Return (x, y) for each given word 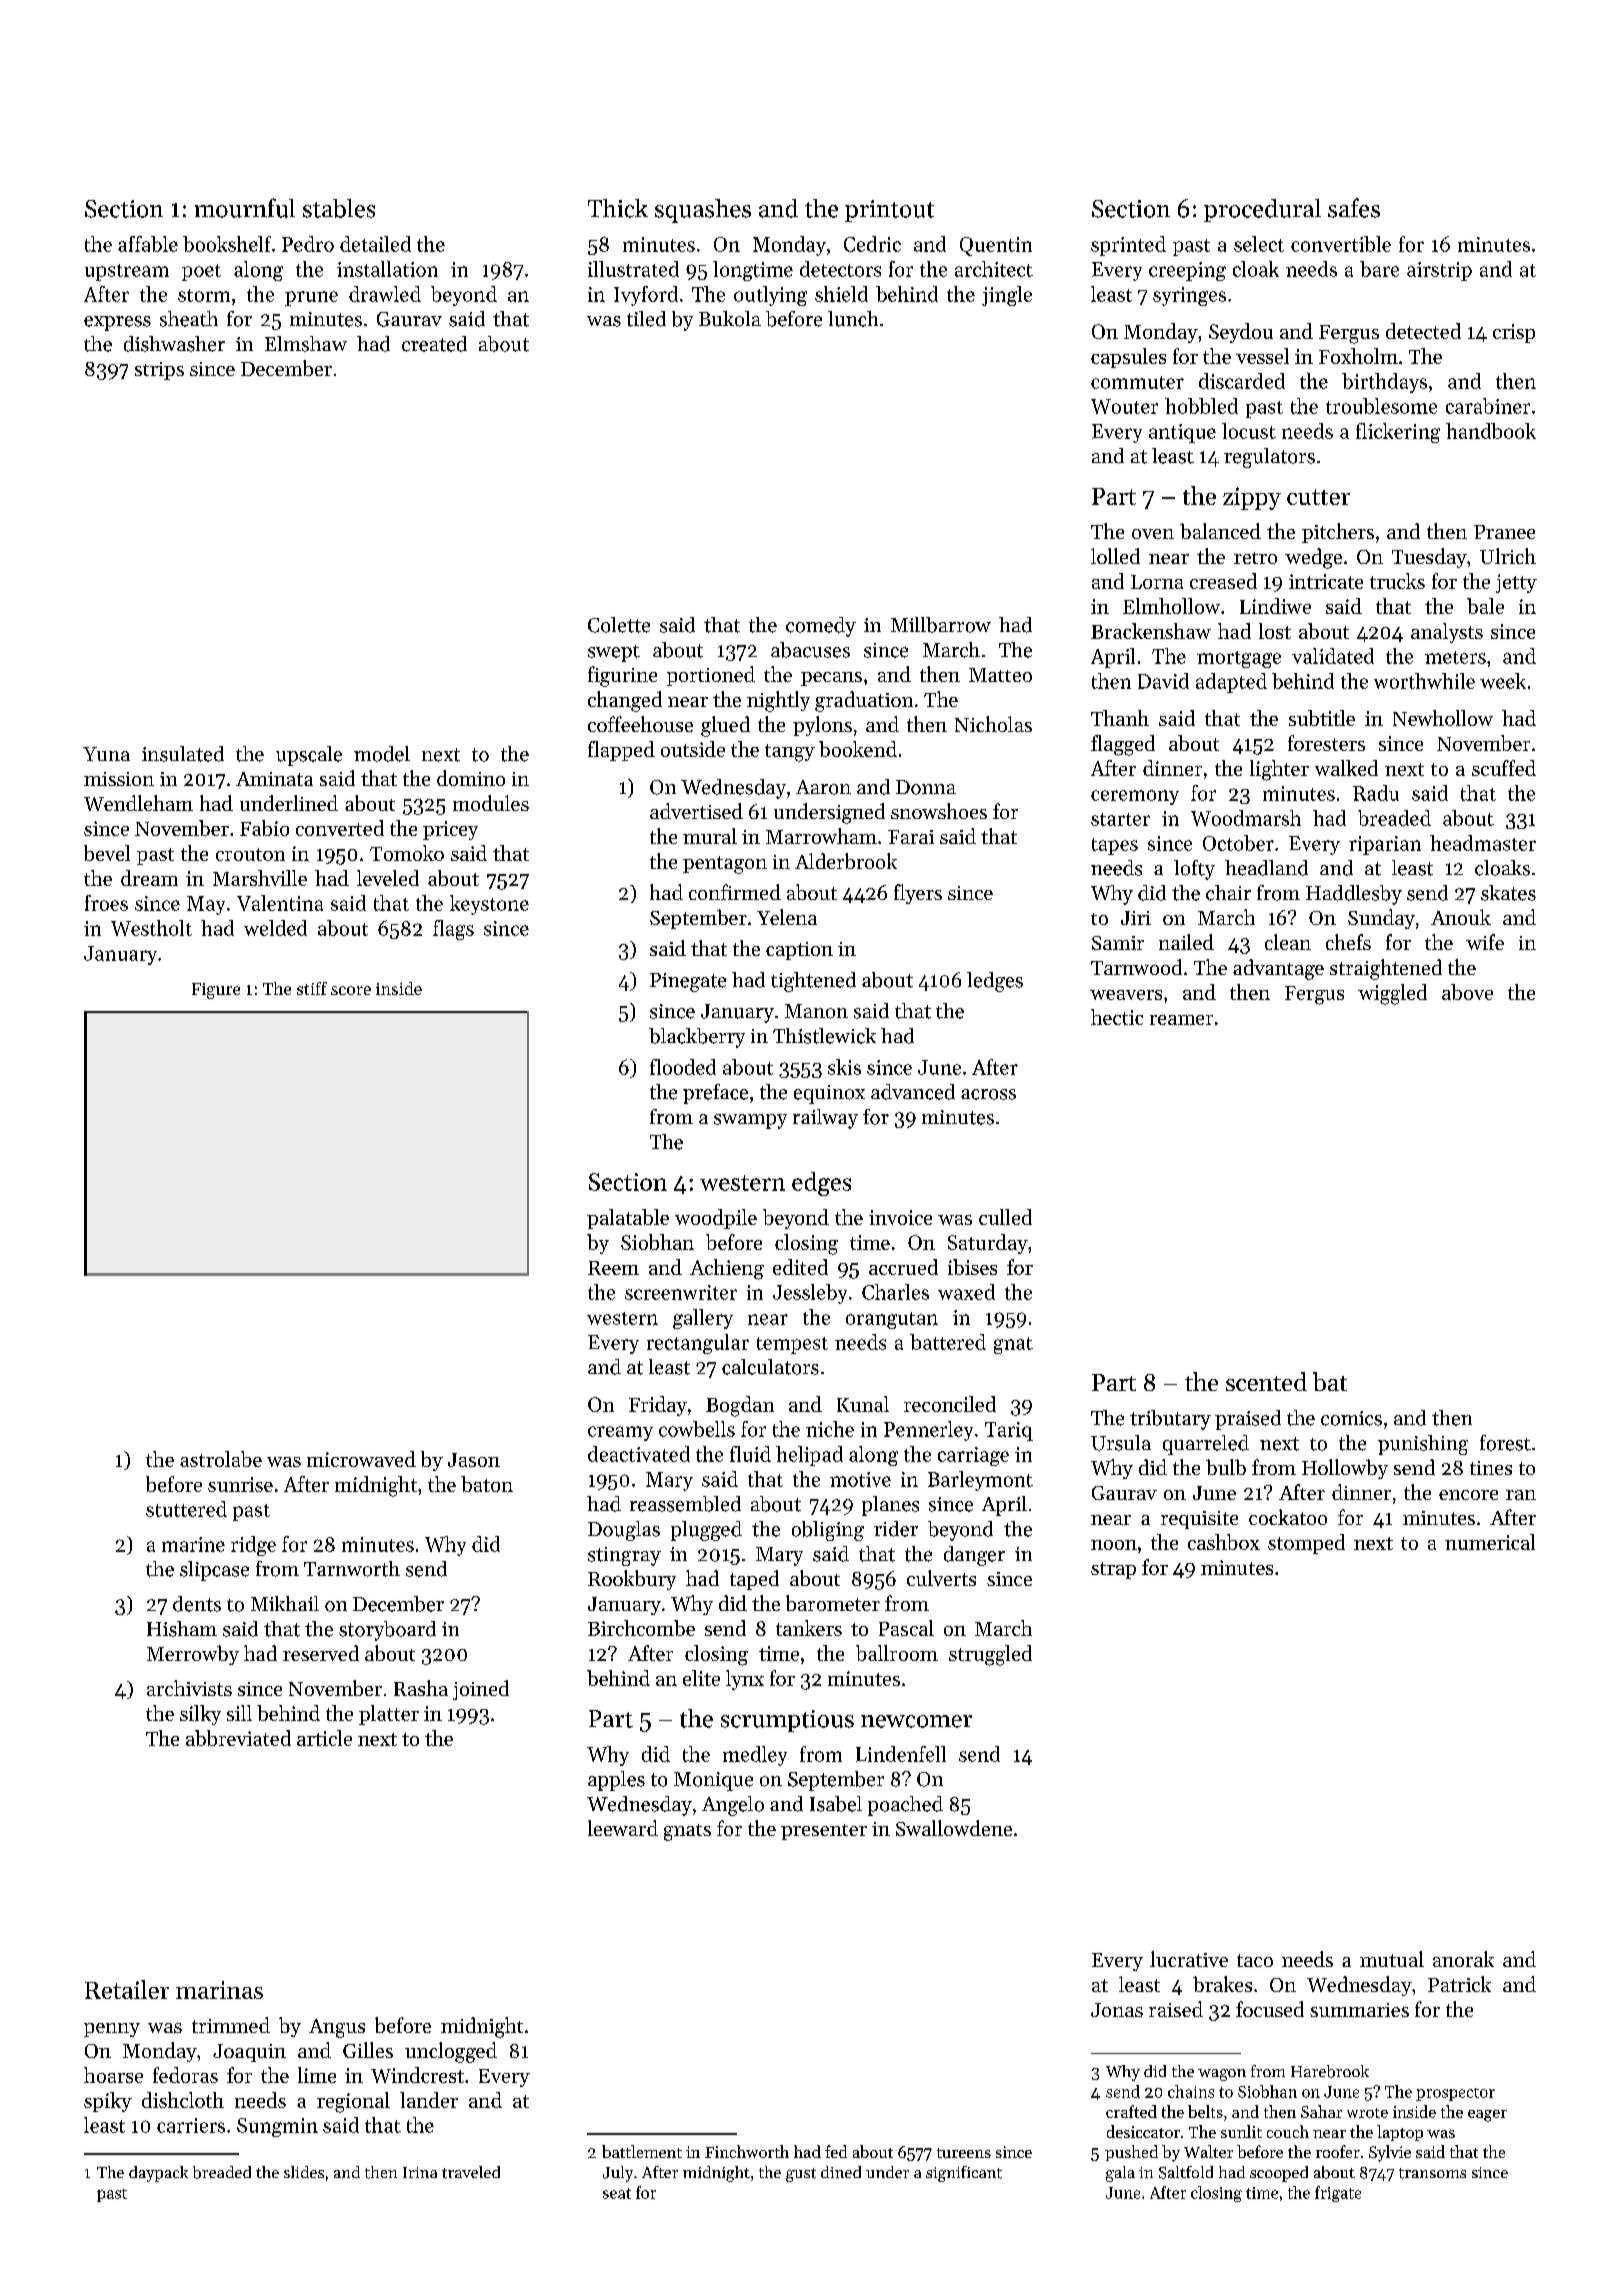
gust (801, 2175)
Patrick (1459, 1984)
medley (755, 1756)
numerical (1490, 1542)
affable (148, 244)
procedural (1262, 210)
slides (304, 2172)
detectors (840, 269)
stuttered (186, 1509)
